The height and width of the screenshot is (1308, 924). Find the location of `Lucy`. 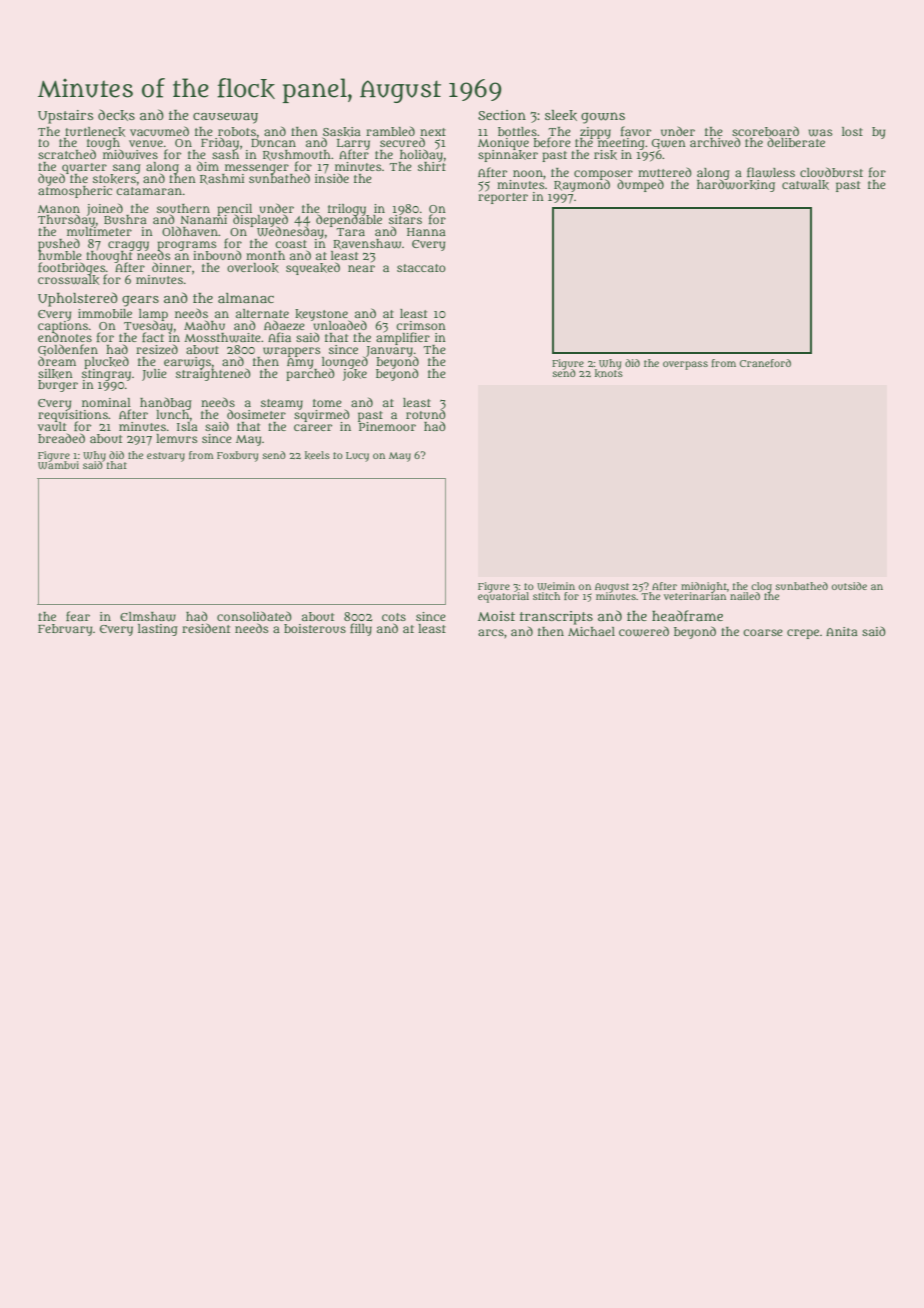

Lucy is located at coordinates (357, 457).
